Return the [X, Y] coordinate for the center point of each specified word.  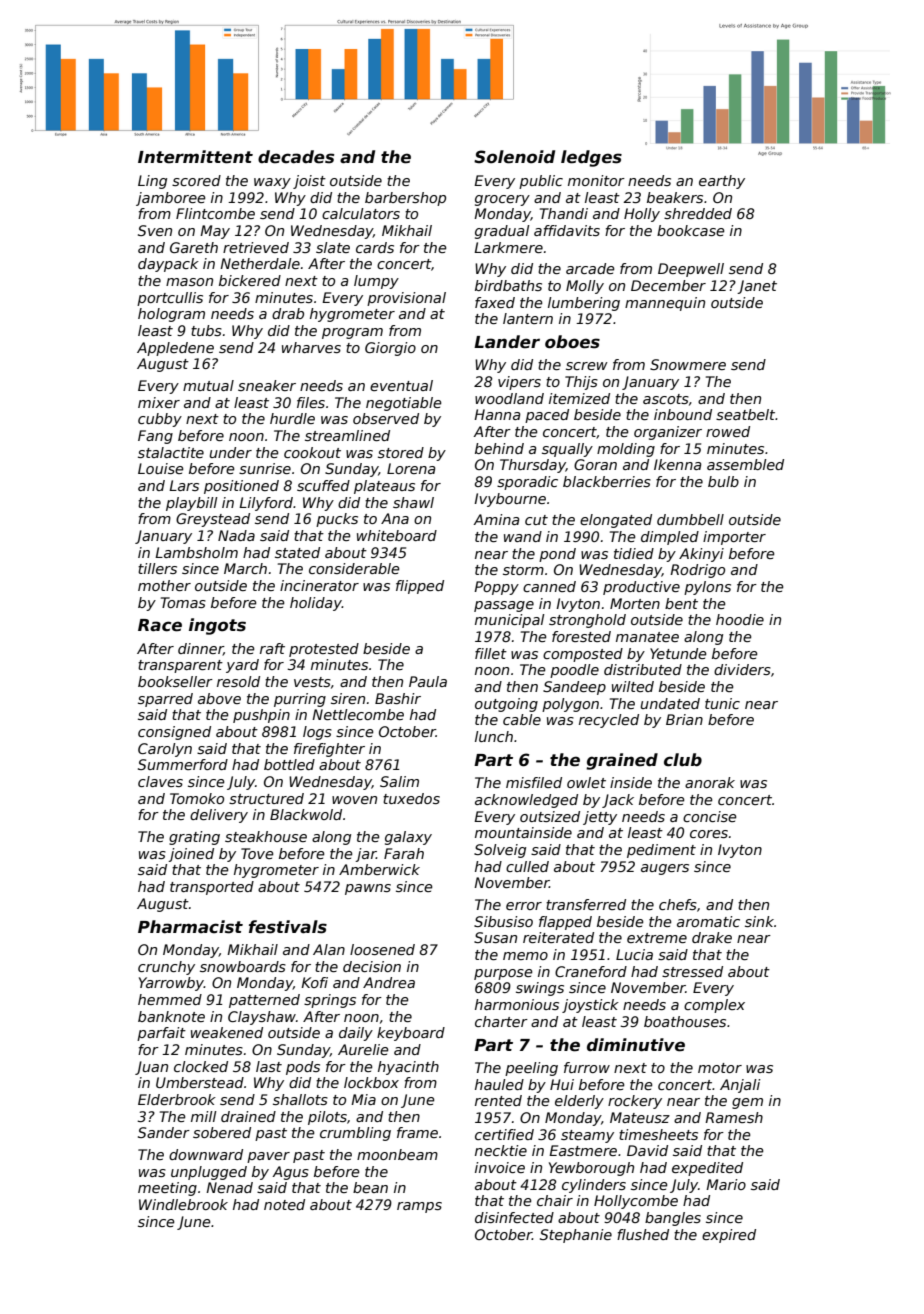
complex [714, 1006]
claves [160, 781]
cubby [160, 420]
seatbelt [746, 414]
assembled [745, 464]
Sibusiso [503, 921]
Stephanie [576, 1236]
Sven [155, 230]
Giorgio [390, 349]
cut [536, 520]
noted [284, 1204]
